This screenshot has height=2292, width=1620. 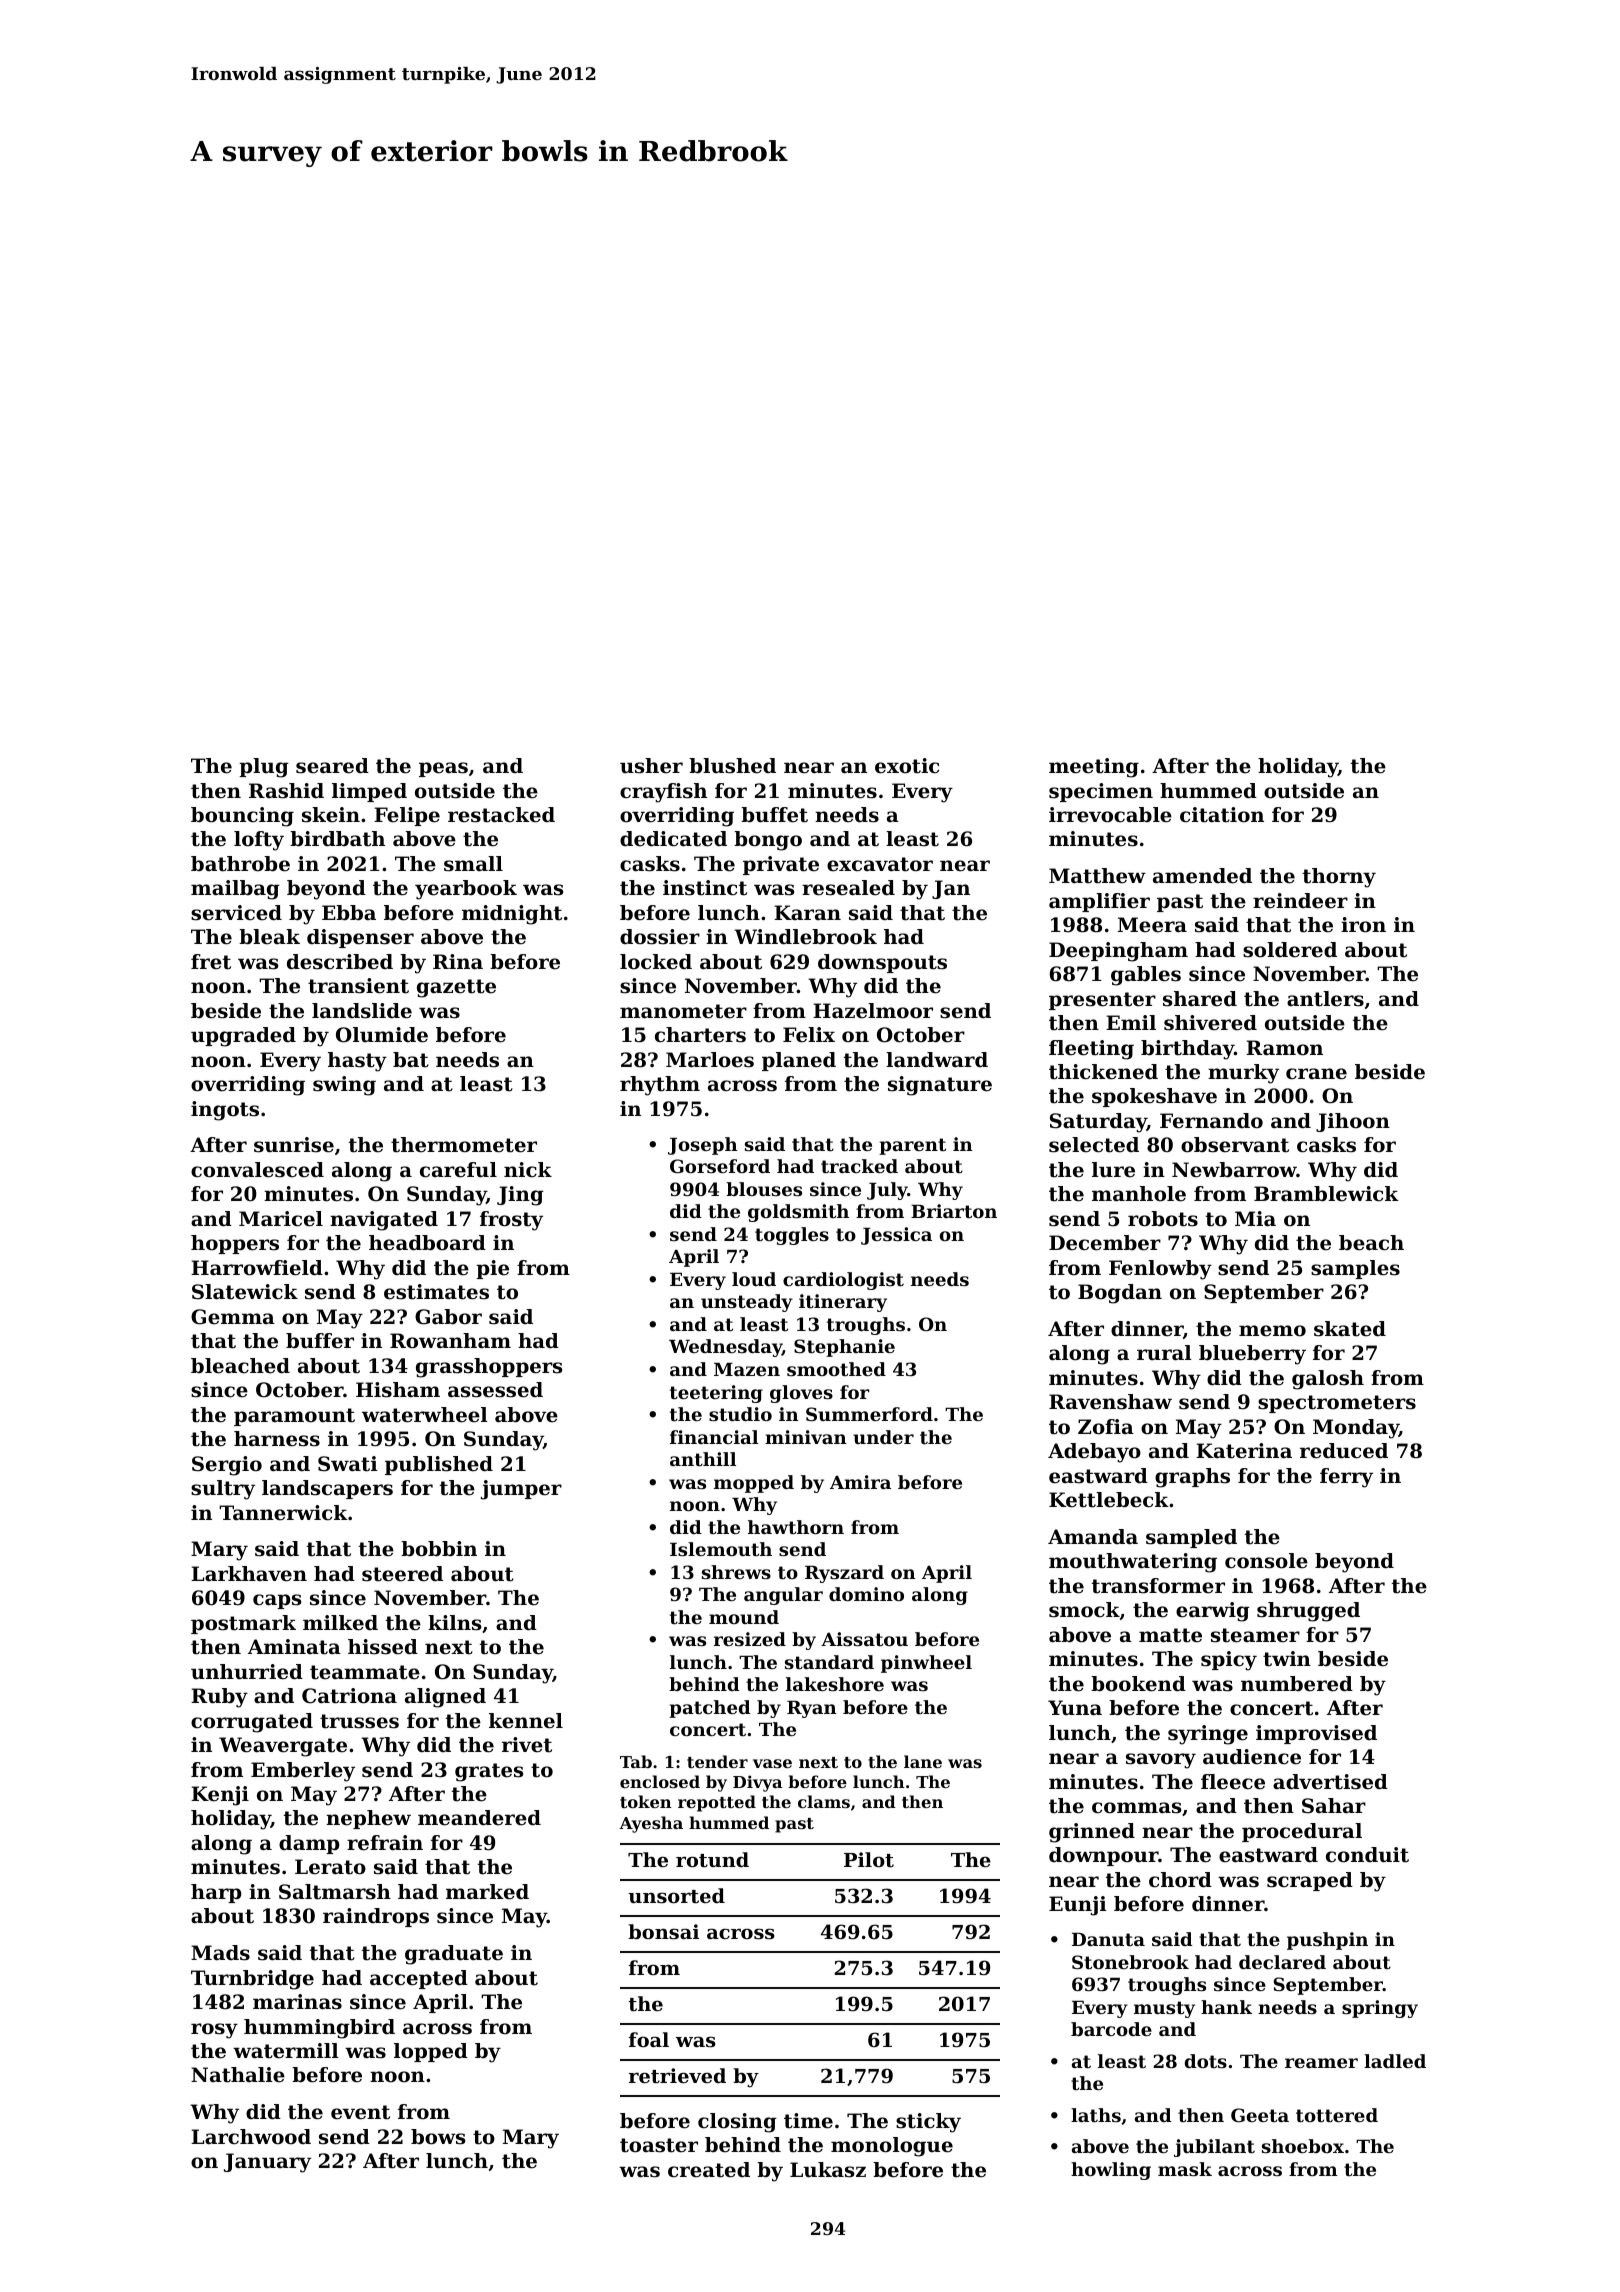 I want to click on lopped, so click(x=431, y=2052).
